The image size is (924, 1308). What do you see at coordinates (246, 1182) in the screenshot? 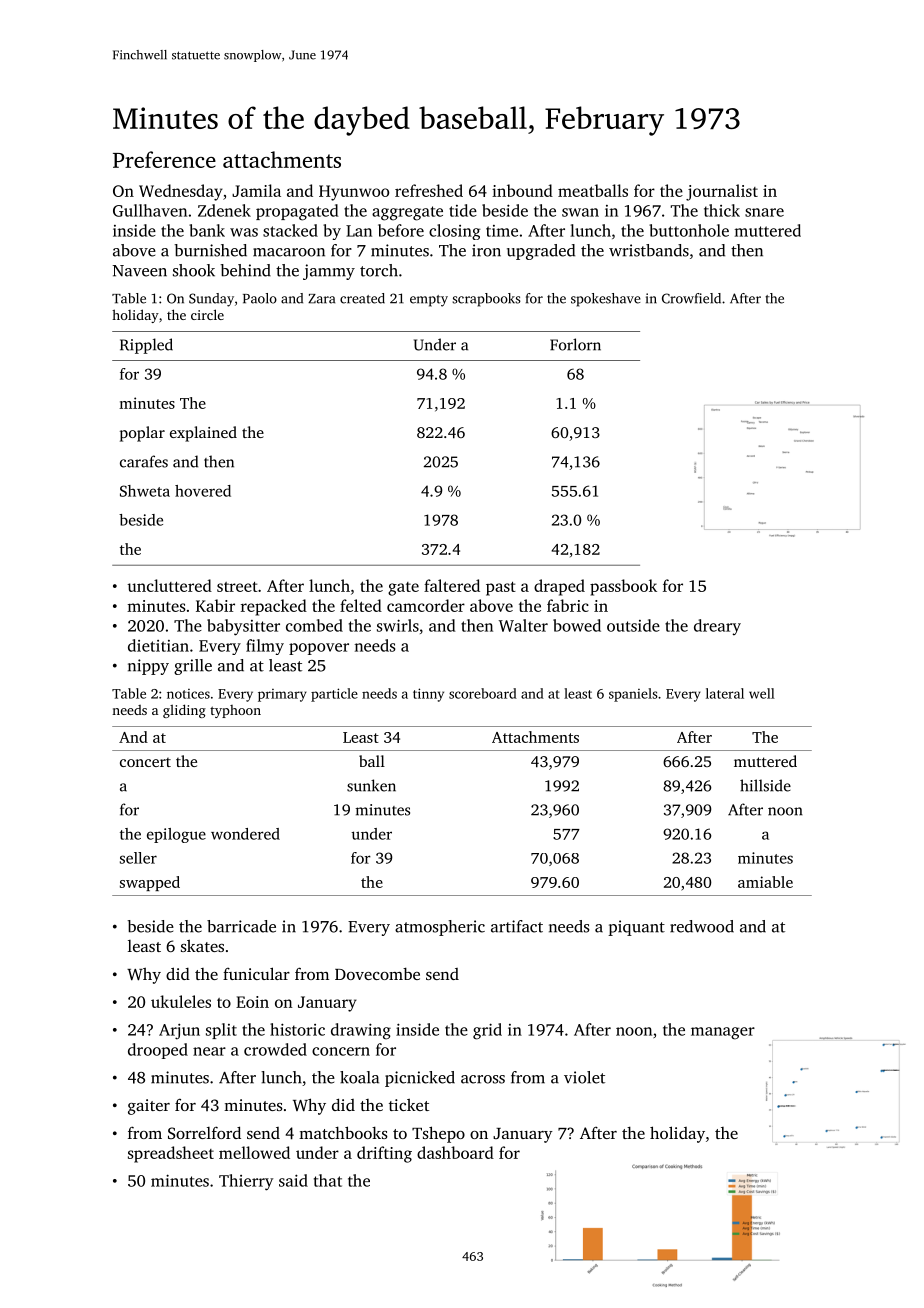
I see `Thierry` at bounding box center [246, 1182].
